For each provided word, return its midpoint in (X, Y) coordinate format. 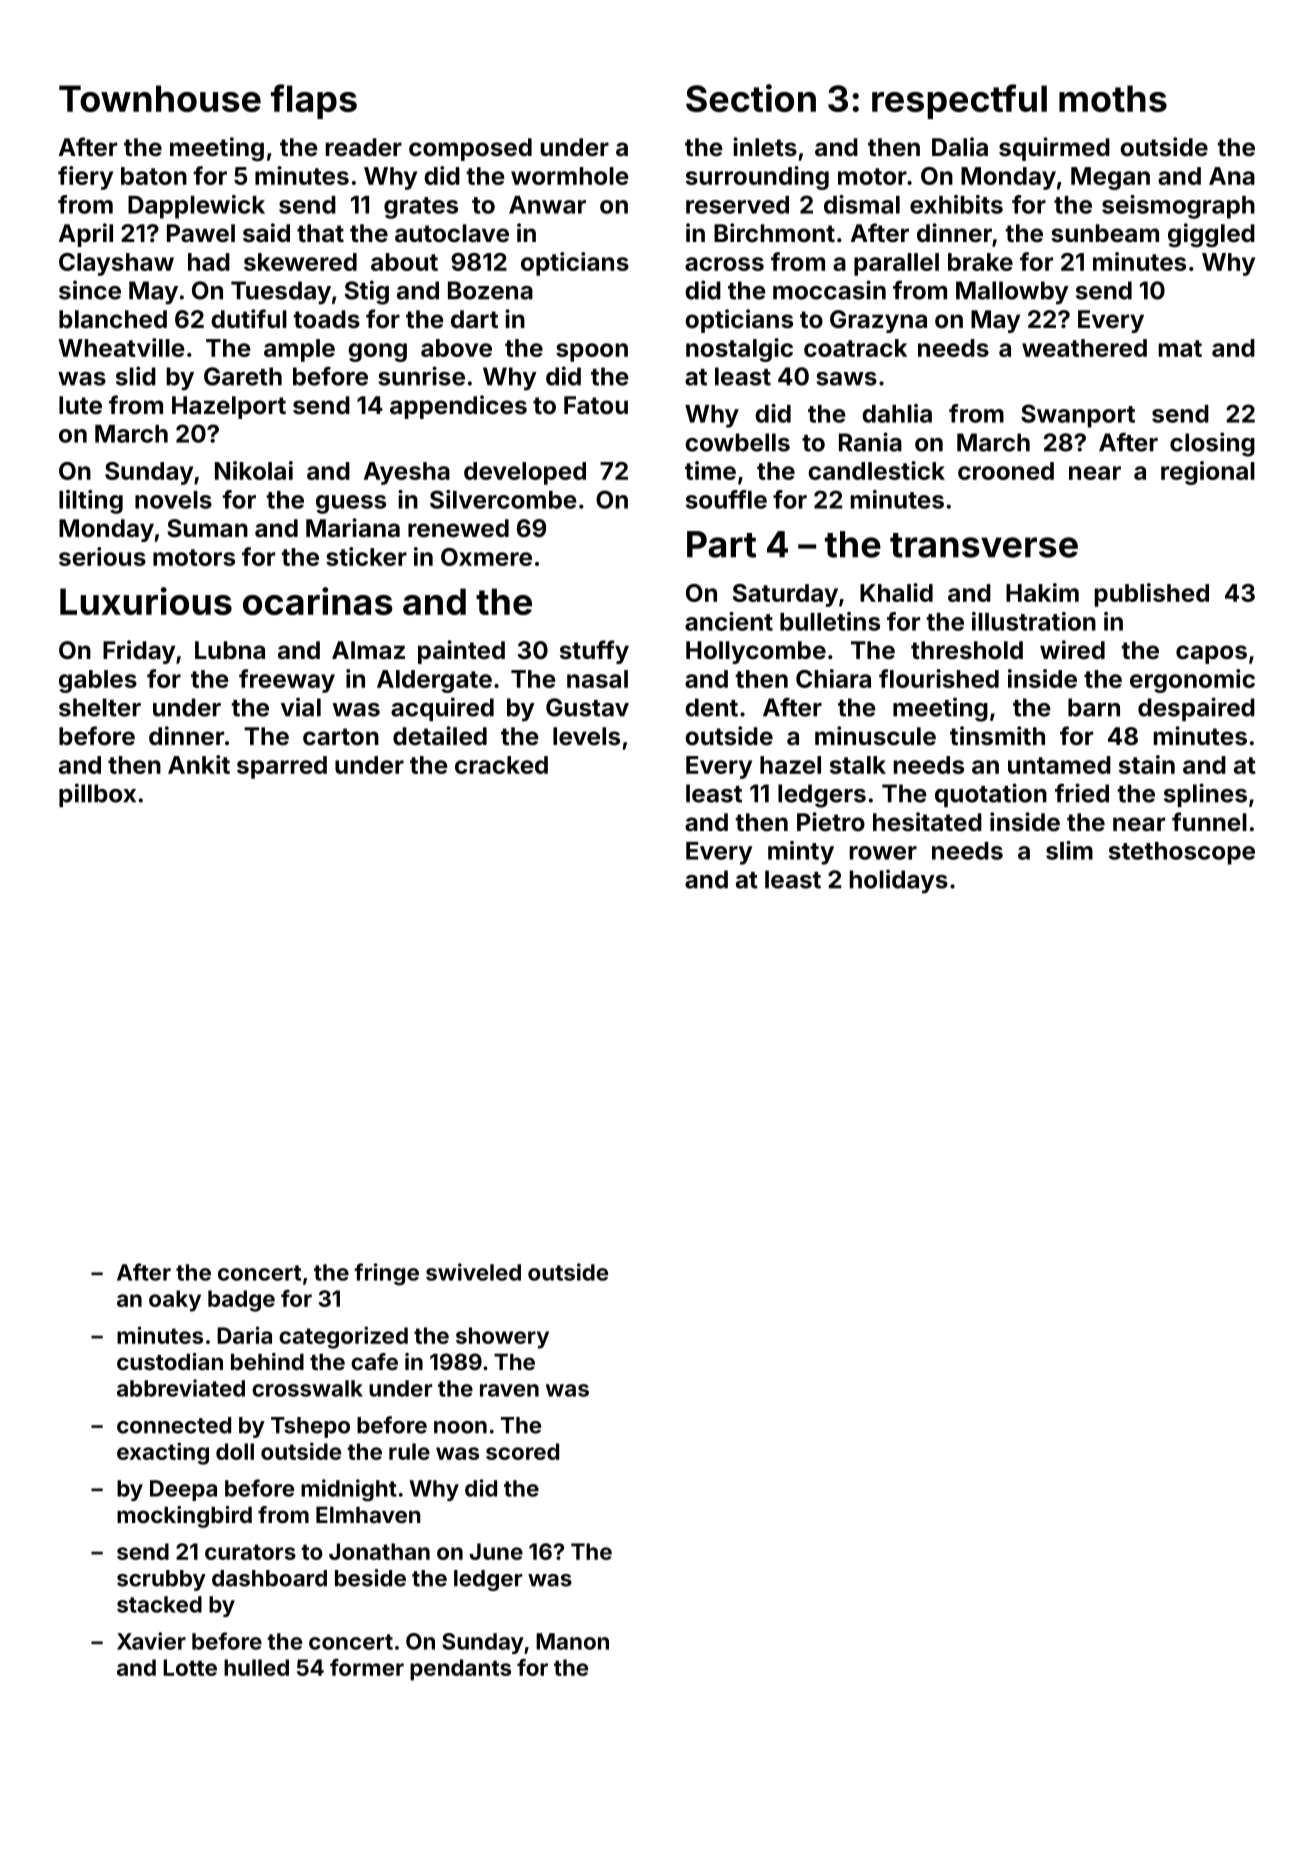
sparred (282, 767)
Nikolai (254, 470)
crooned (1006, 471)
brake (980, 262)
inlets (765, 147)
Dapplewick (196, 207)
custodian (170, 1361)
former (367, 1667)
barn (1094, 707)
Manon (572, 1641)
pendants (460, 1670)
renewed (458, 528)
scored (522, 1451)
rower (883, 853)
